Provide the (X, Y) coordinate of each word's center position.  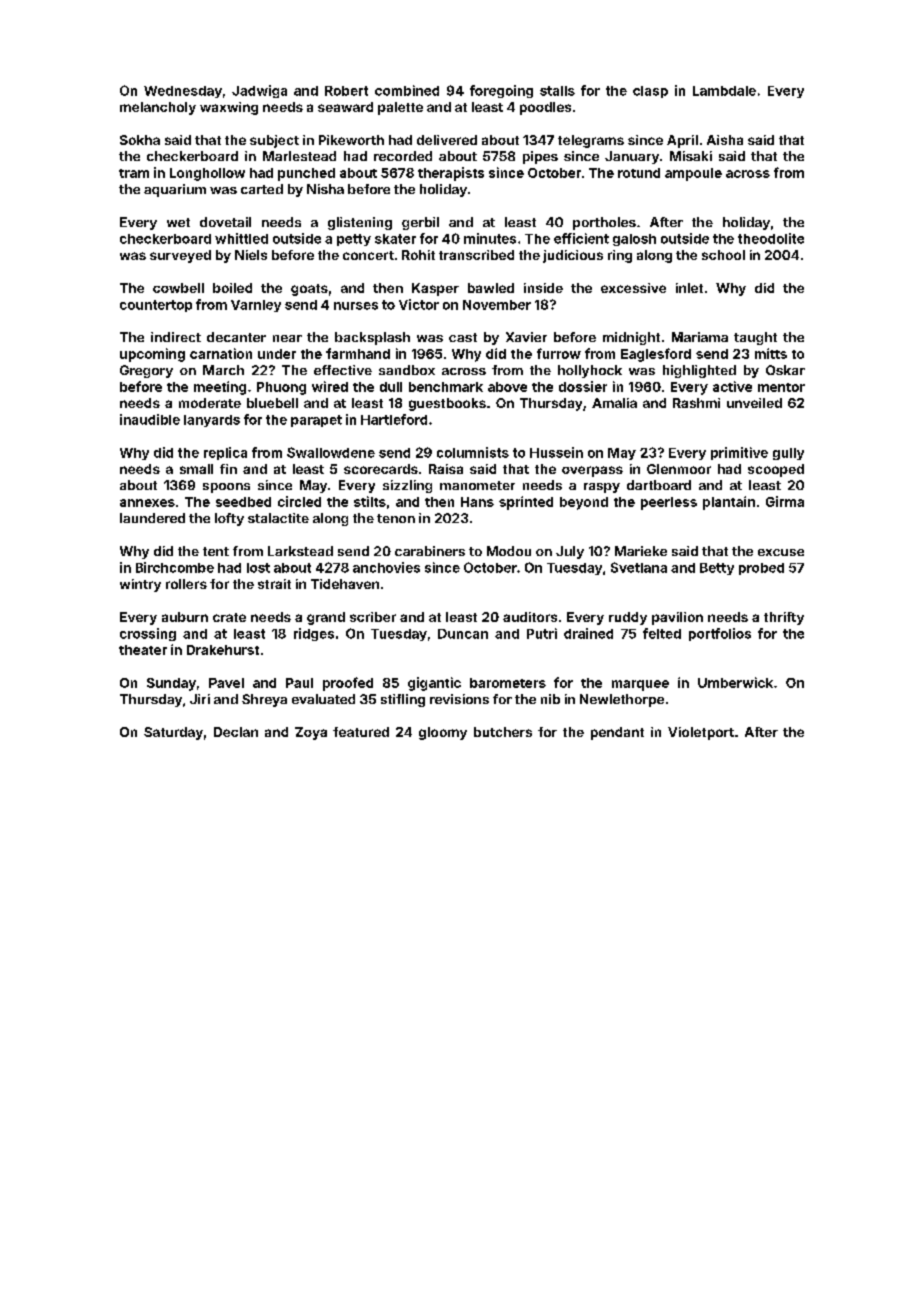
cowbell (178, 288)
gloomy (443, 733)
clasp (650, 92)
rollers (186, 584)
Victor (419, 304)
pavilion (677, 618)
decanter (236, 337)
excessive (633, 288)
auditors (530, 617)
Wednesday (183, 92)
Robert (346, 91)
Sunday (171, 684)
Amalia (614, 403)
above (507, 387)
